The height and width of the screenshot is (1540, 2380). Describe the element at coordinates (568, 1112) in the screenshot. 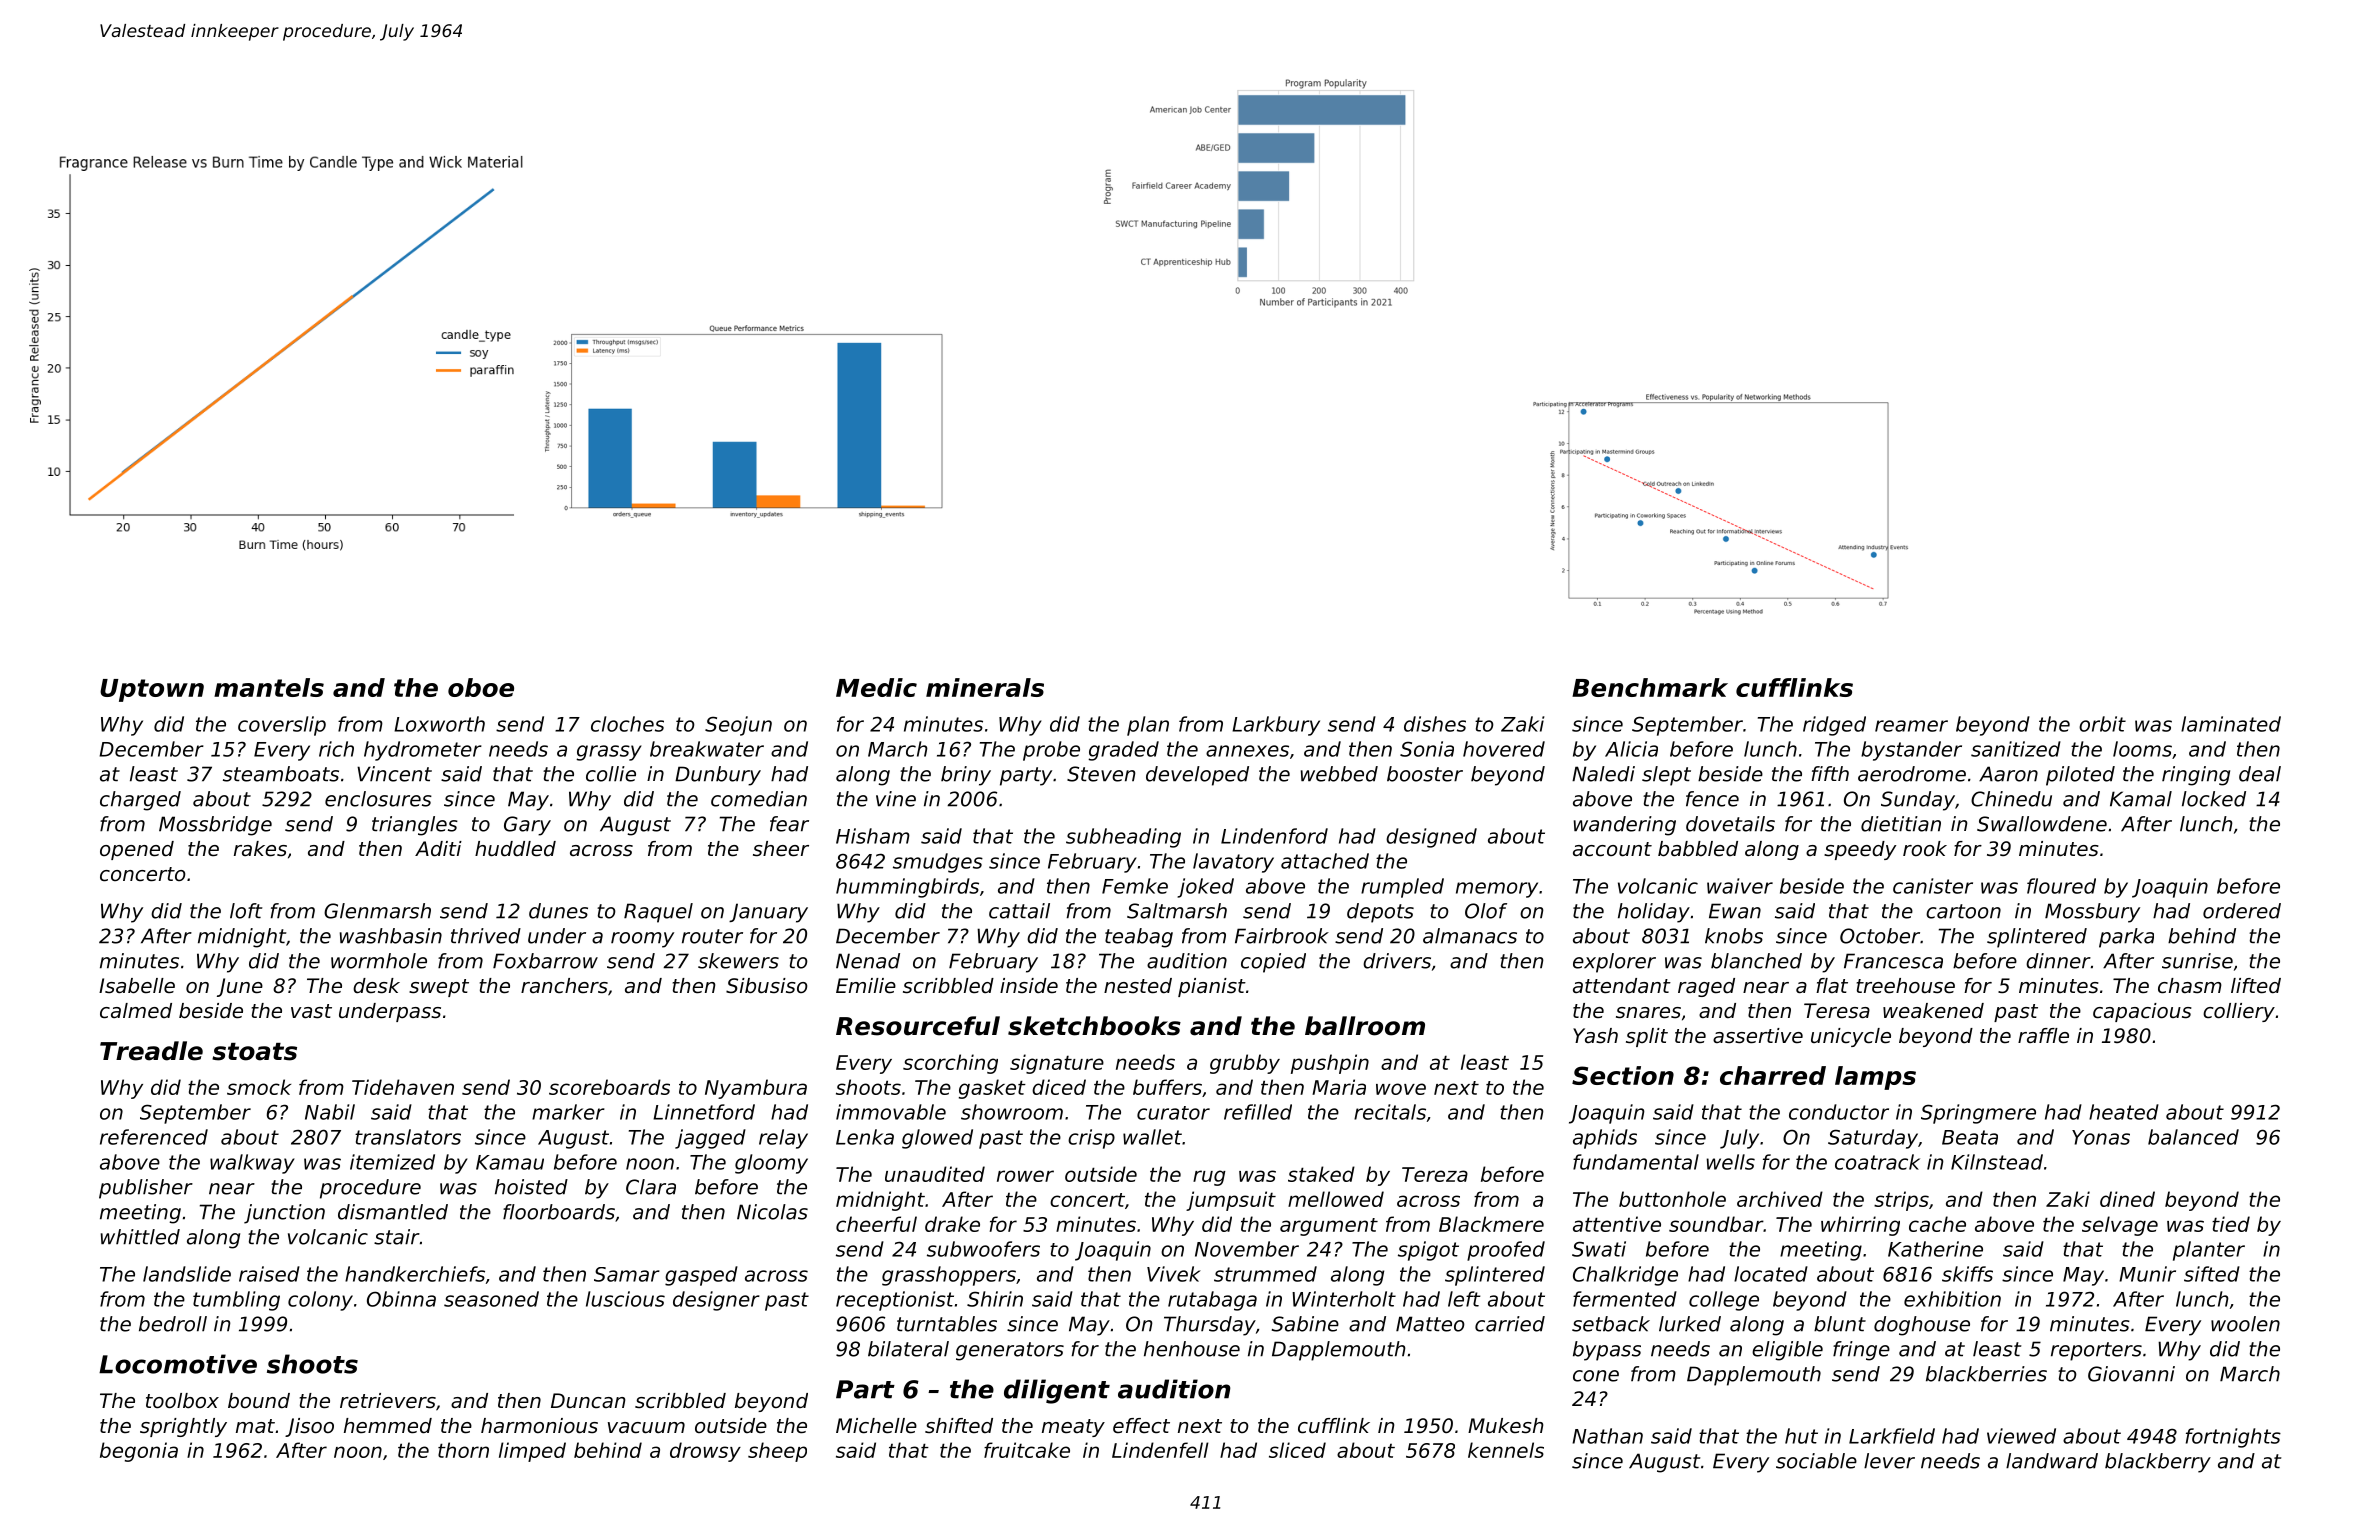

I see `marker` at that location.
